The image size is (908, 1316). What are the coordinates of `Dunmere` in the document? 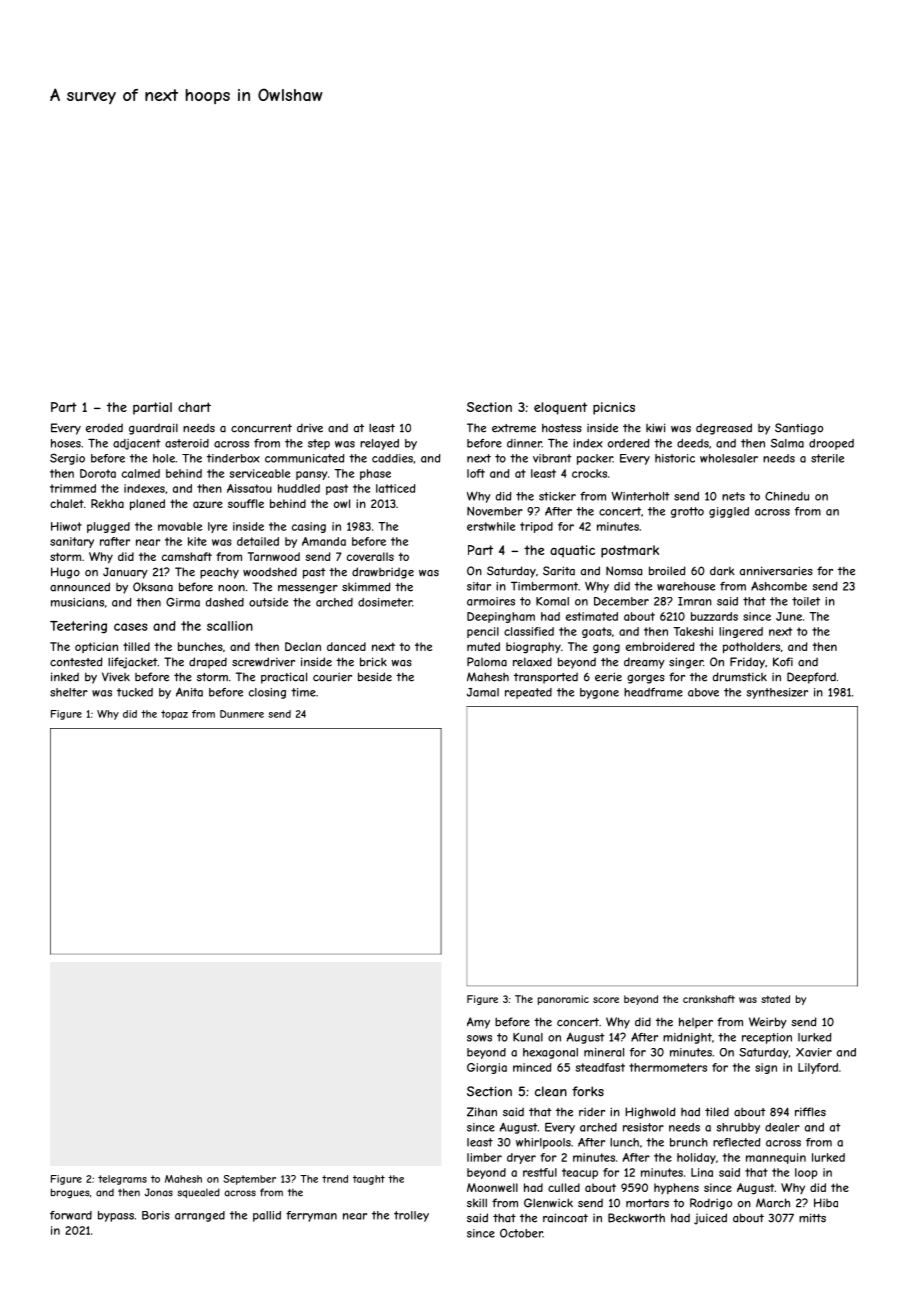 It's located at (242, 714).
